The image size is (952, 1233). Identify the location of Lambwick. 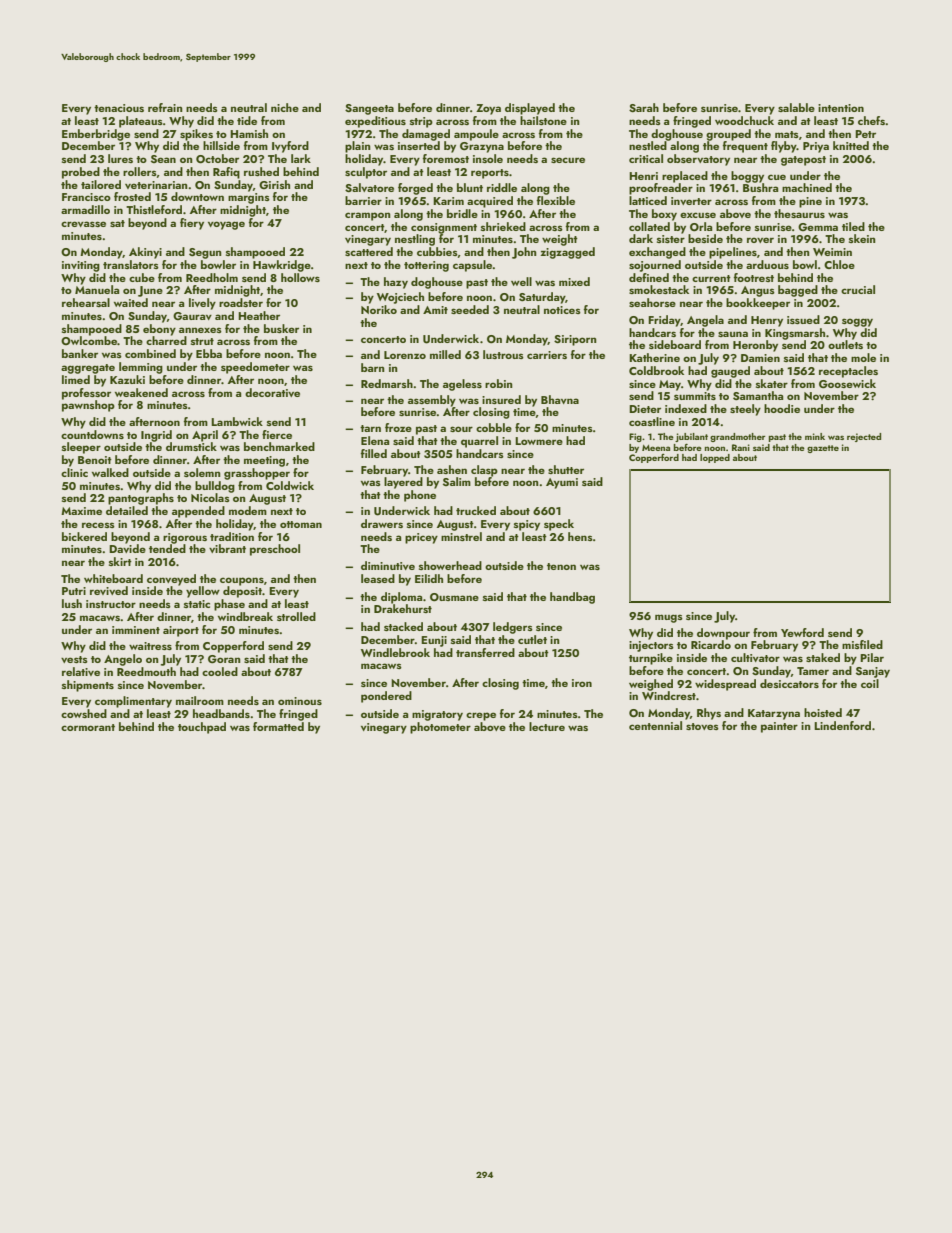
(237, 421).
